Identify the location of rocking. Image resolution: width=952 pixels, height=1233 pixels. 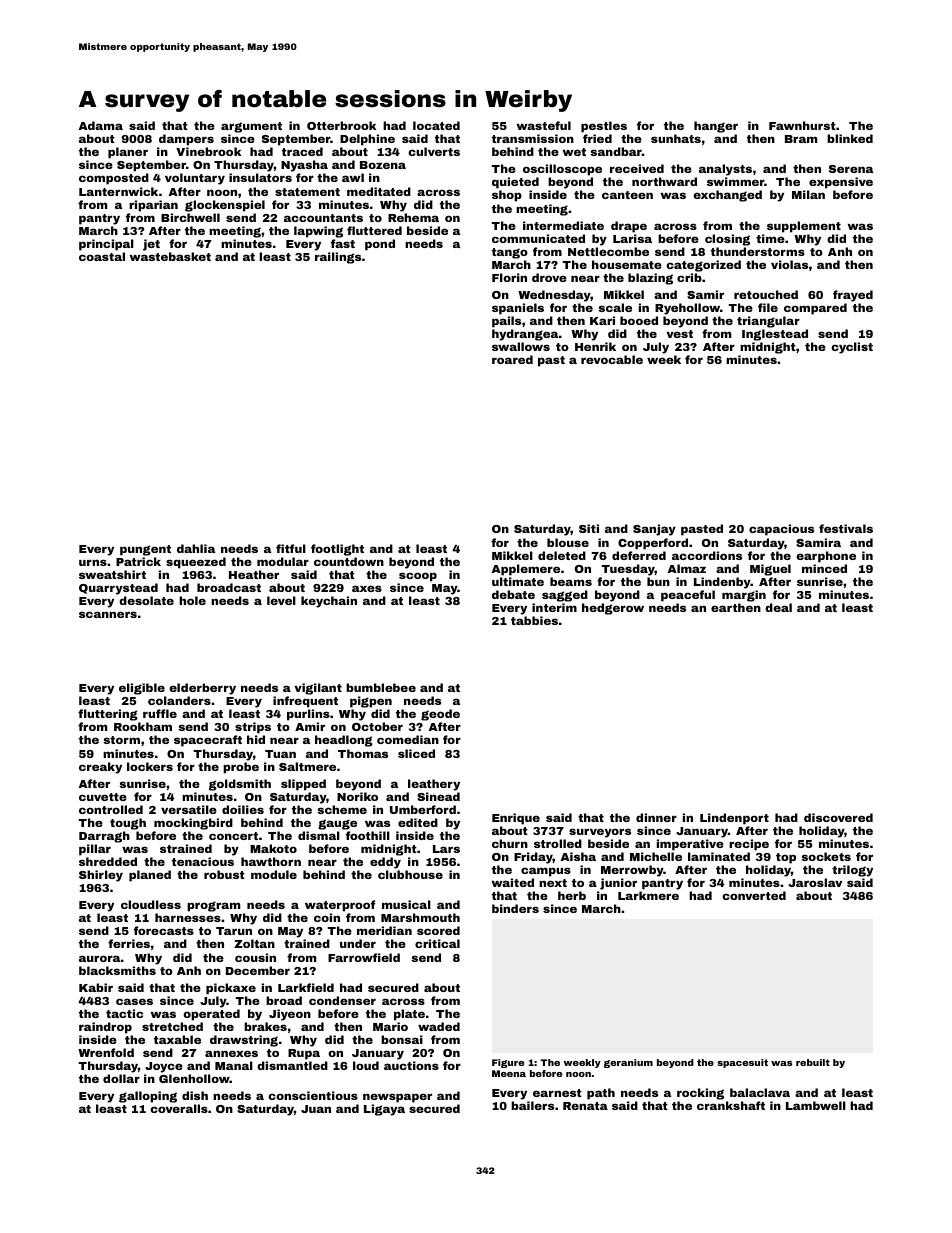
(700, 1094).
